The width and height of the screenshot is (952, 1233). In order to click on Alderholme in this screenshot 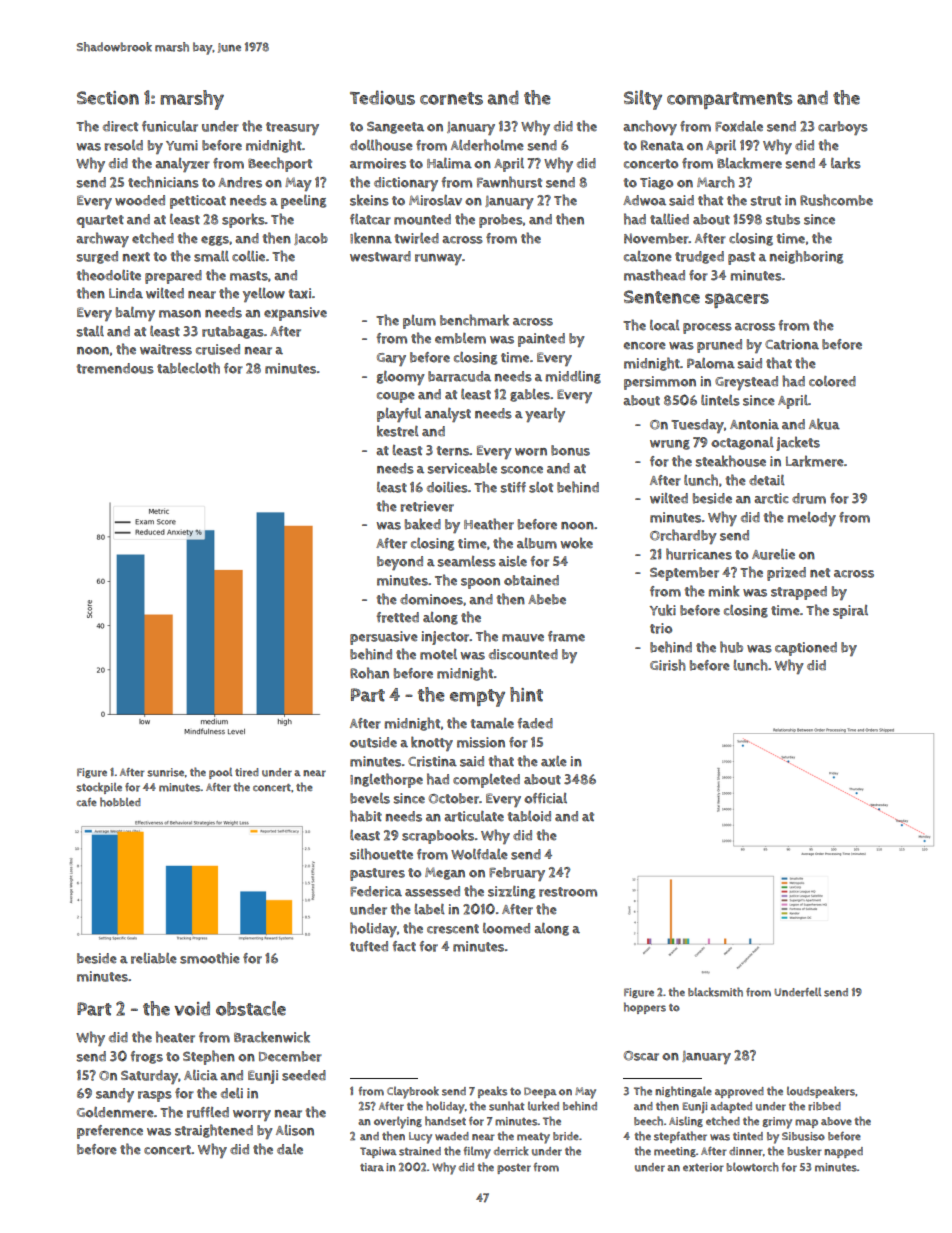, I will do `click(487, 145)`.
